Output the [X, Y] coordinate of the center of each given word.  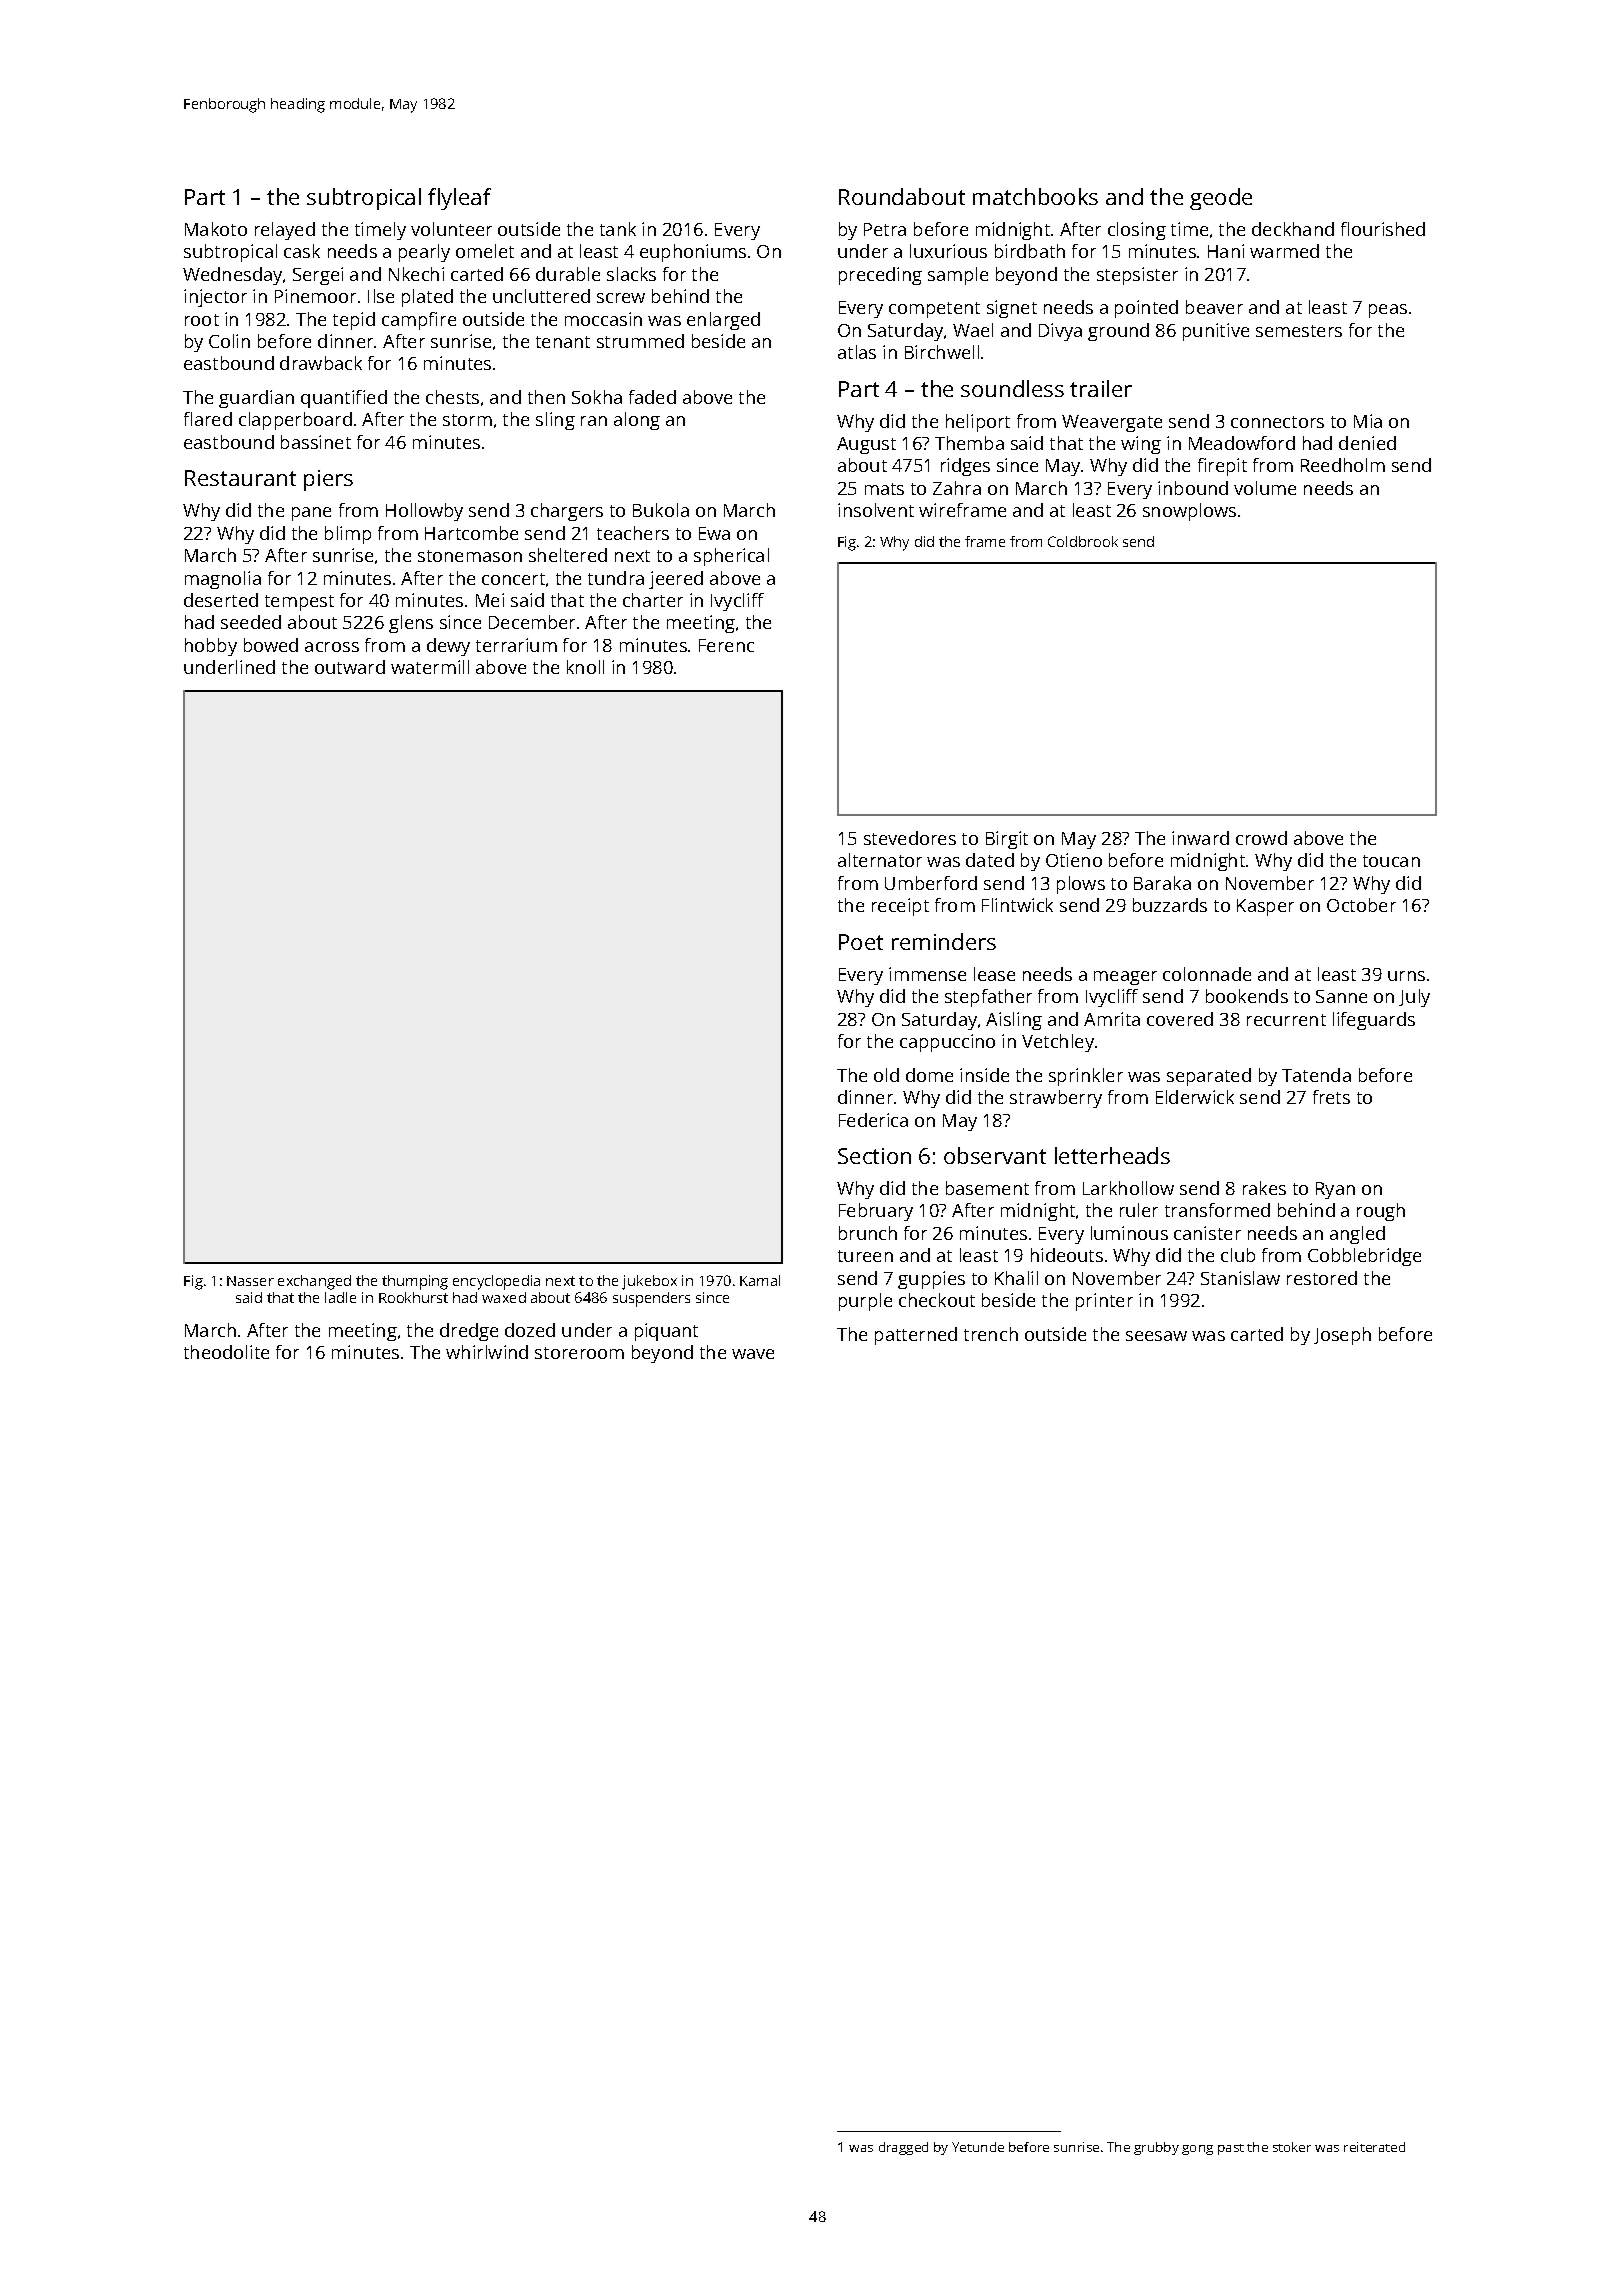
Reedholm [1343, 465]
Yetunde [978, 2147]
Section [874, 1156]
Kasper [1265, 907]
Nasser [250, 1281]
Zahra [957, 488]
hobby [211, 647]
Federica [873, 1120]
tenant [563, 342]
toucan [1391, 861]
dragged [903, 2148]
